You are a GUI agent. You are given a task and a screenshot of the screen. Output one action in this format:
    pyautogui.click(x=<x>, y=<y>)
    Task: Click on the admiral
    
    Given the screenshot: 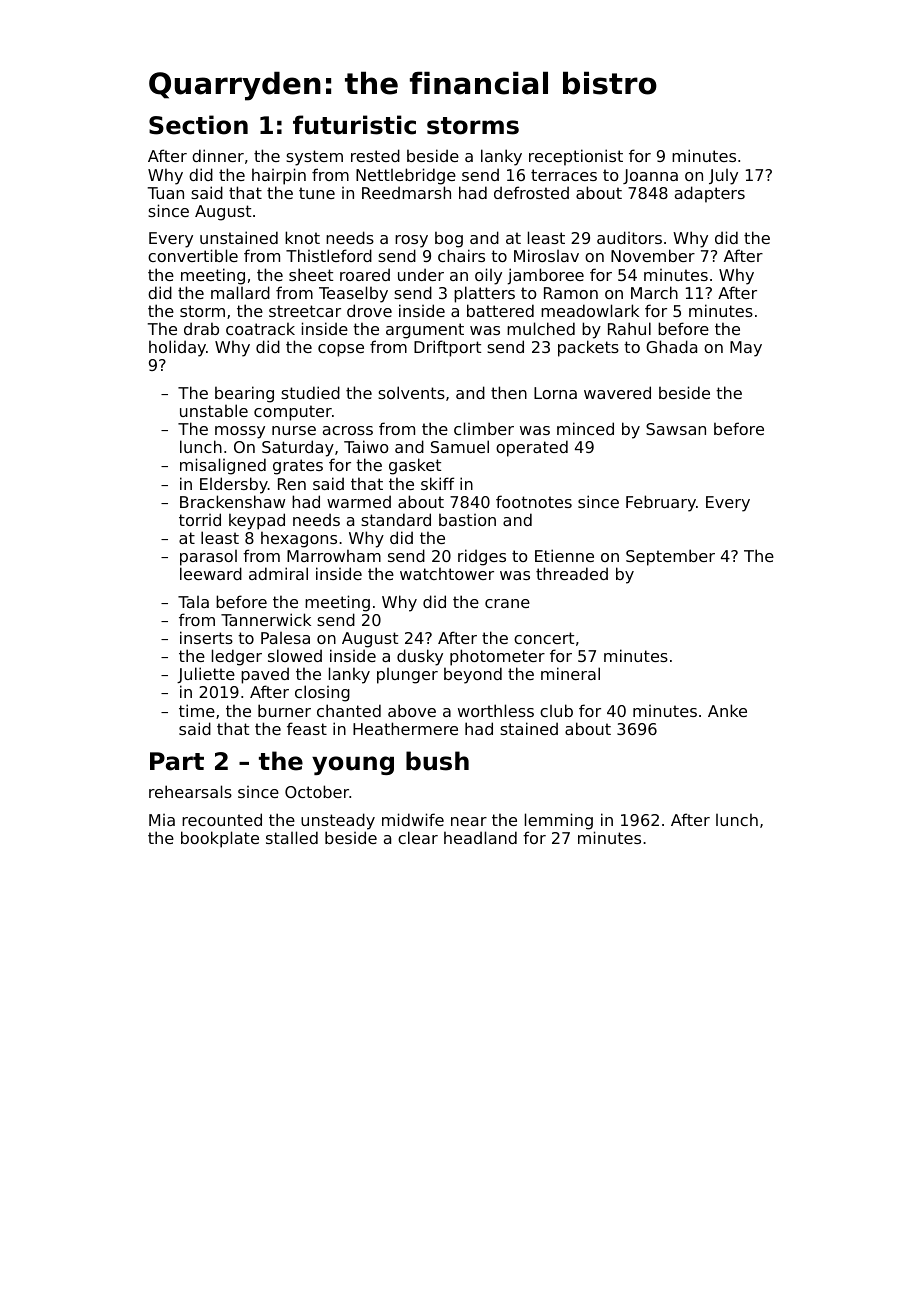 What is the action you would take?
    pyautogui.click(x=278, y=573)
